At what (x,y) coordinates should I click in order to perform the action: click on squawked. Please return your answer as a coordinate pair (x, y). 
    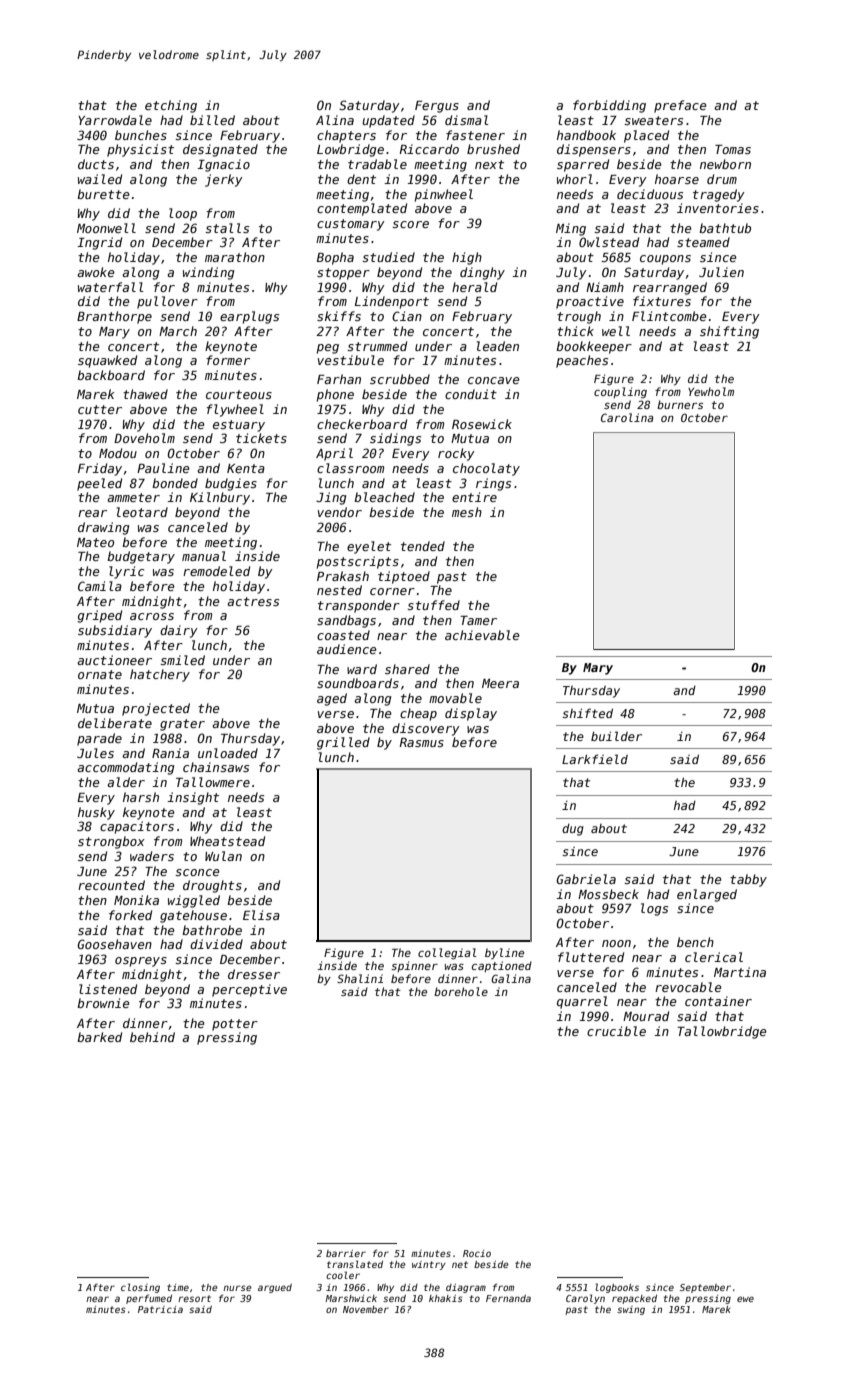
    Looking at the image, I should click on (107, 361).
